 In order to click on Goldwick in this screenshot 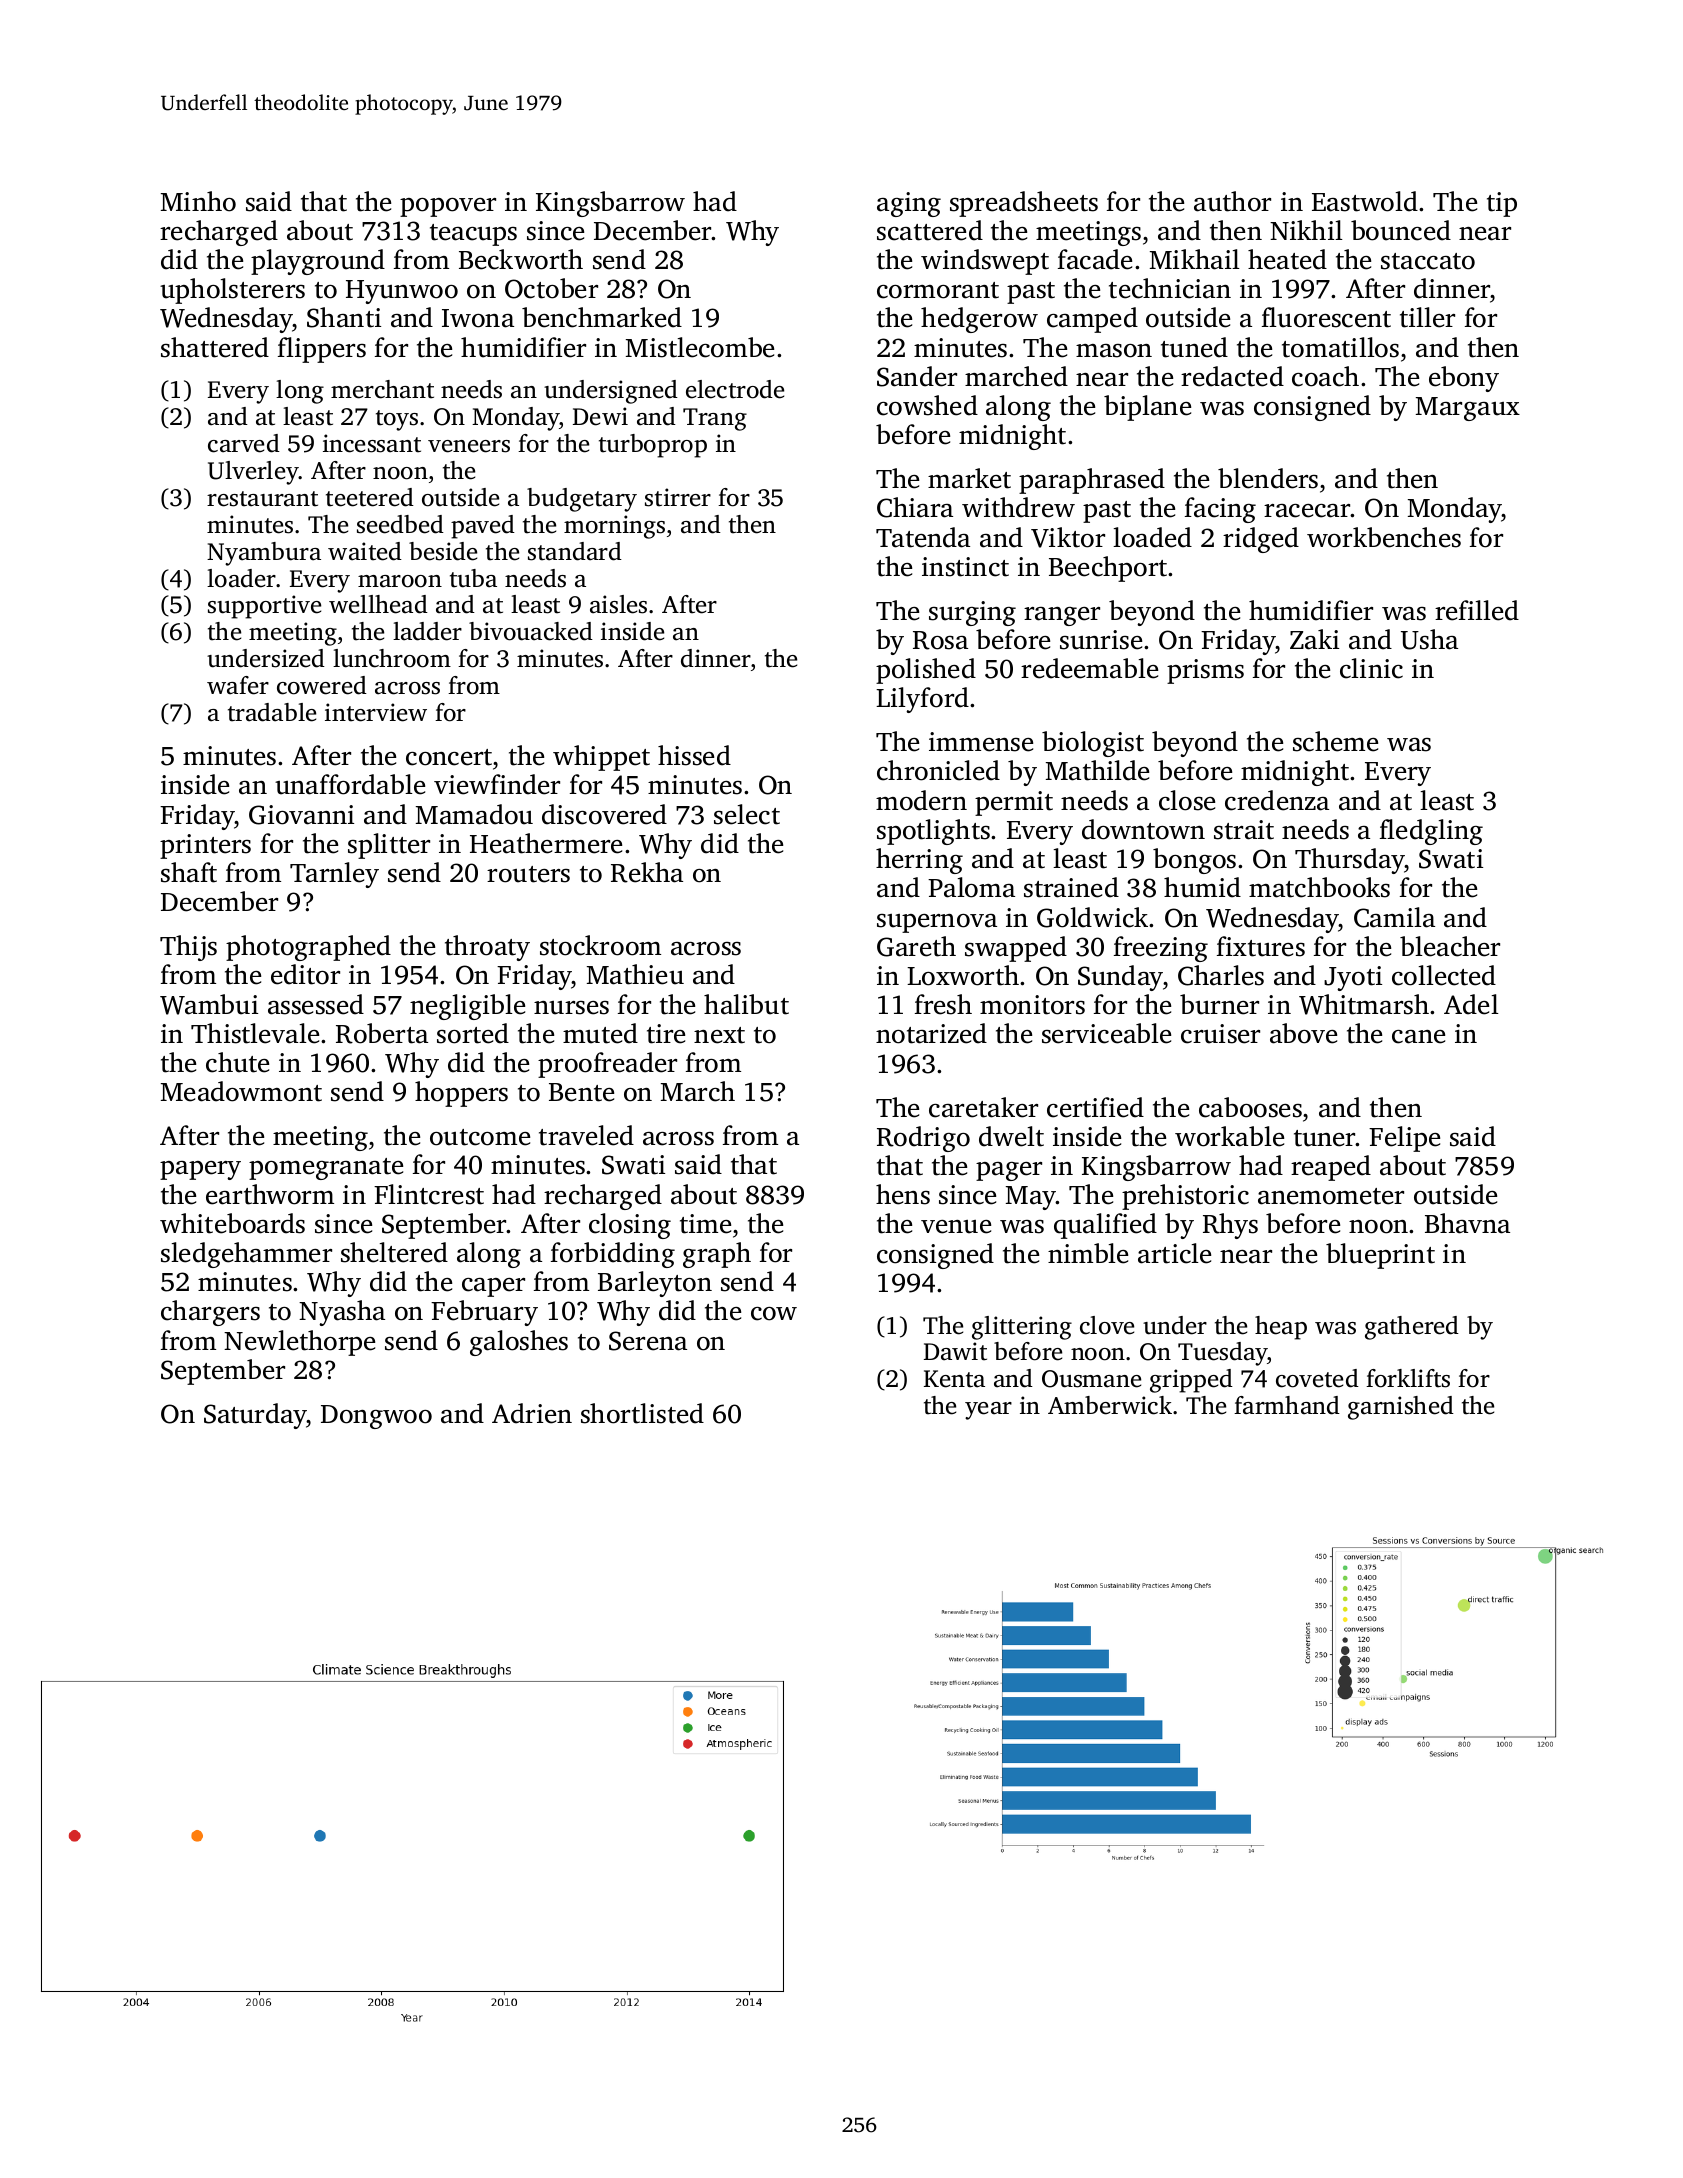, I will do `click(1093, 917)`.
